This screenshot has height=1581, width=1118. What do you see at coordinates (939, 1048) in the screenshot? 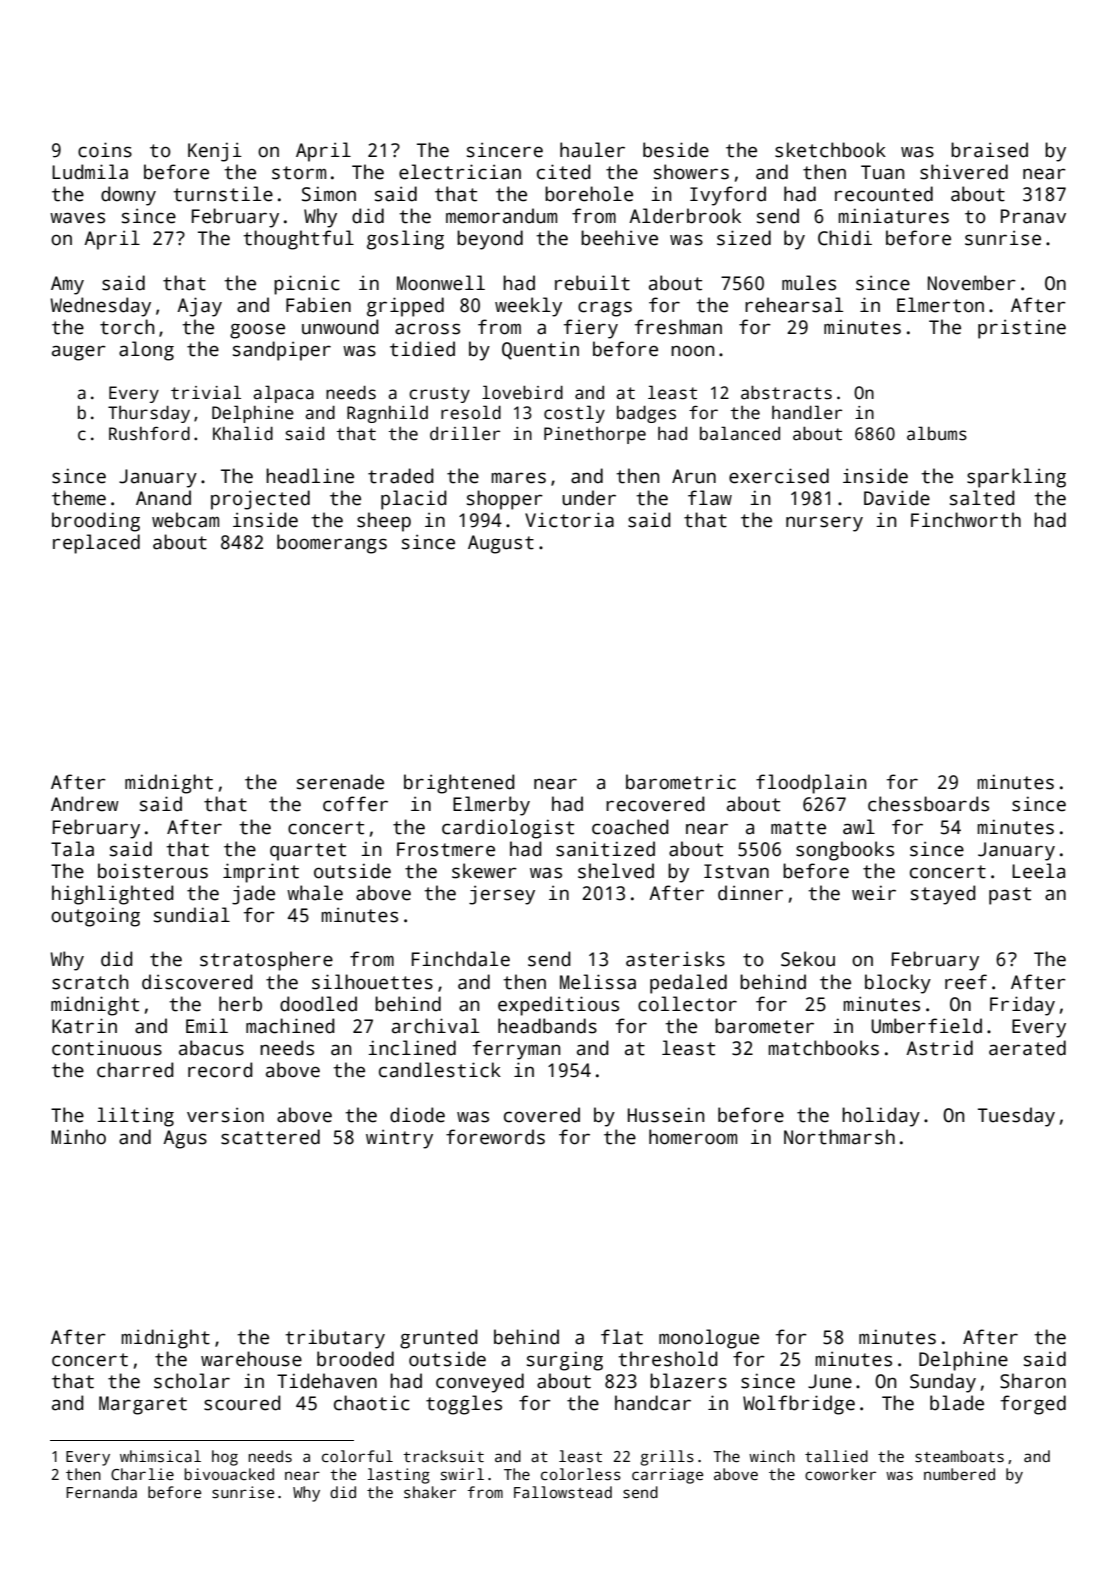
I see `Astrid` at bounding box center [939, 1048].
